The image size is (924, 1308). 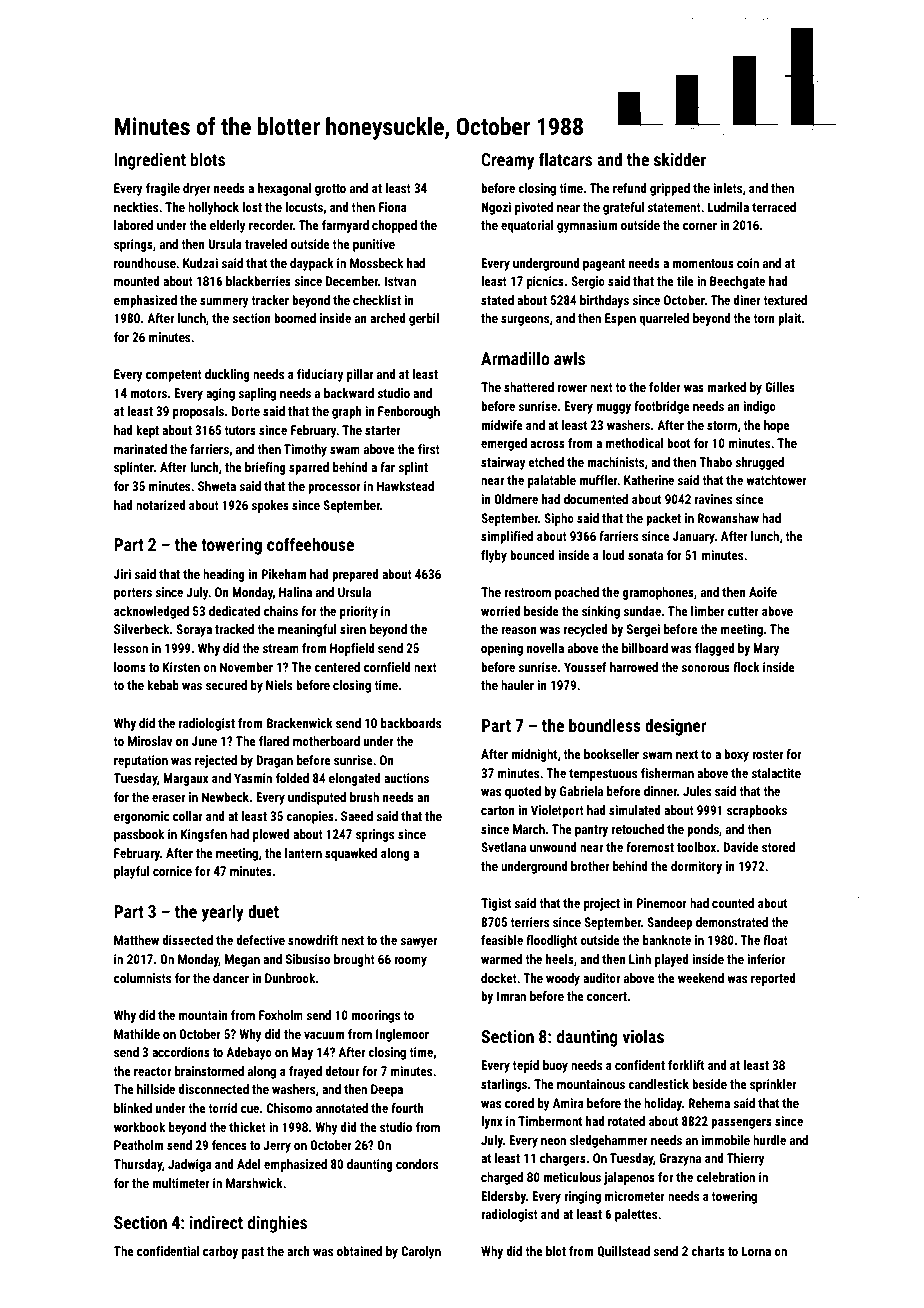 I want to click on Saeed, so click(x=357, y=816).
